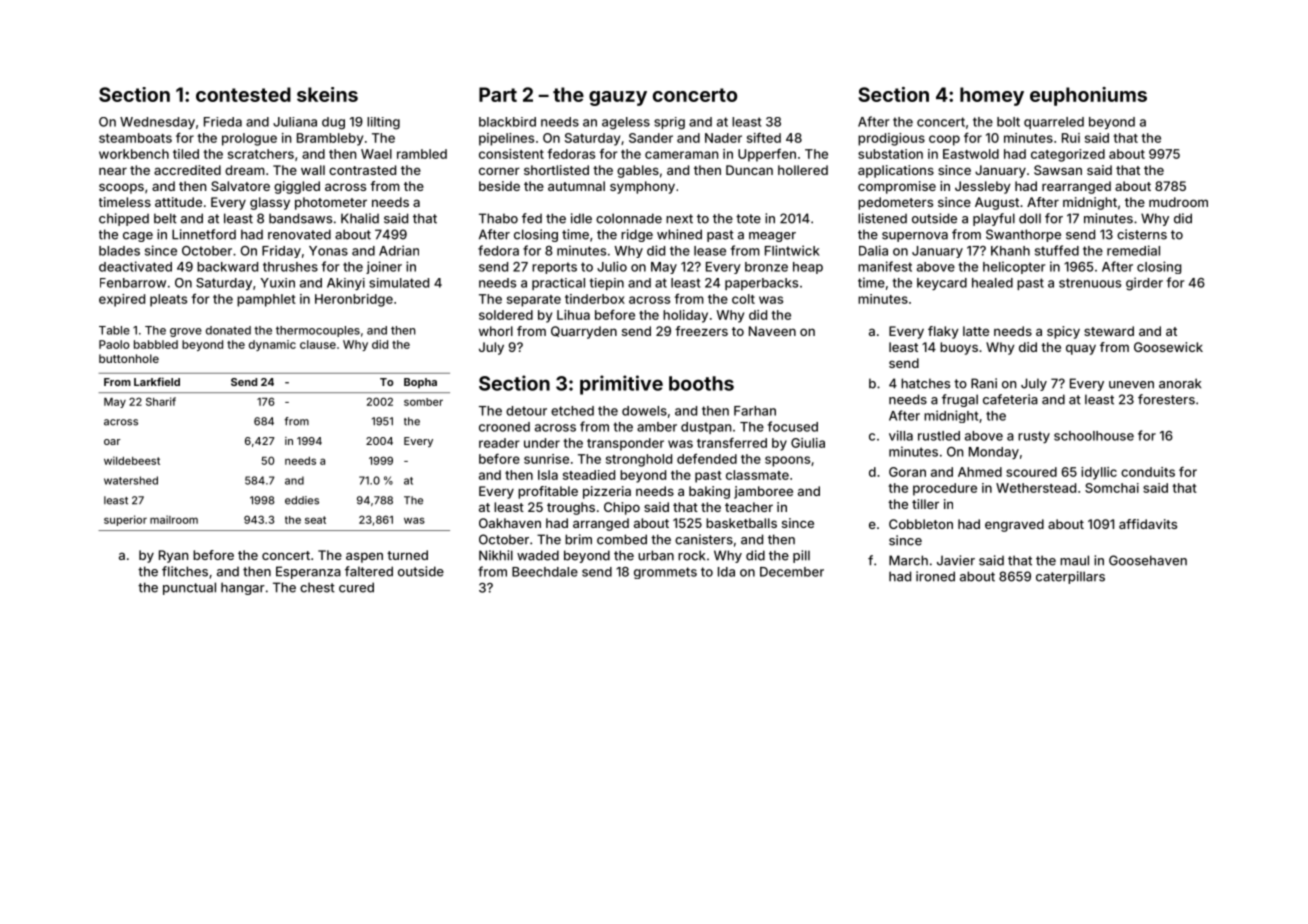 The image size is (1308, 924). I want to click on villa, so click(901, 435).
